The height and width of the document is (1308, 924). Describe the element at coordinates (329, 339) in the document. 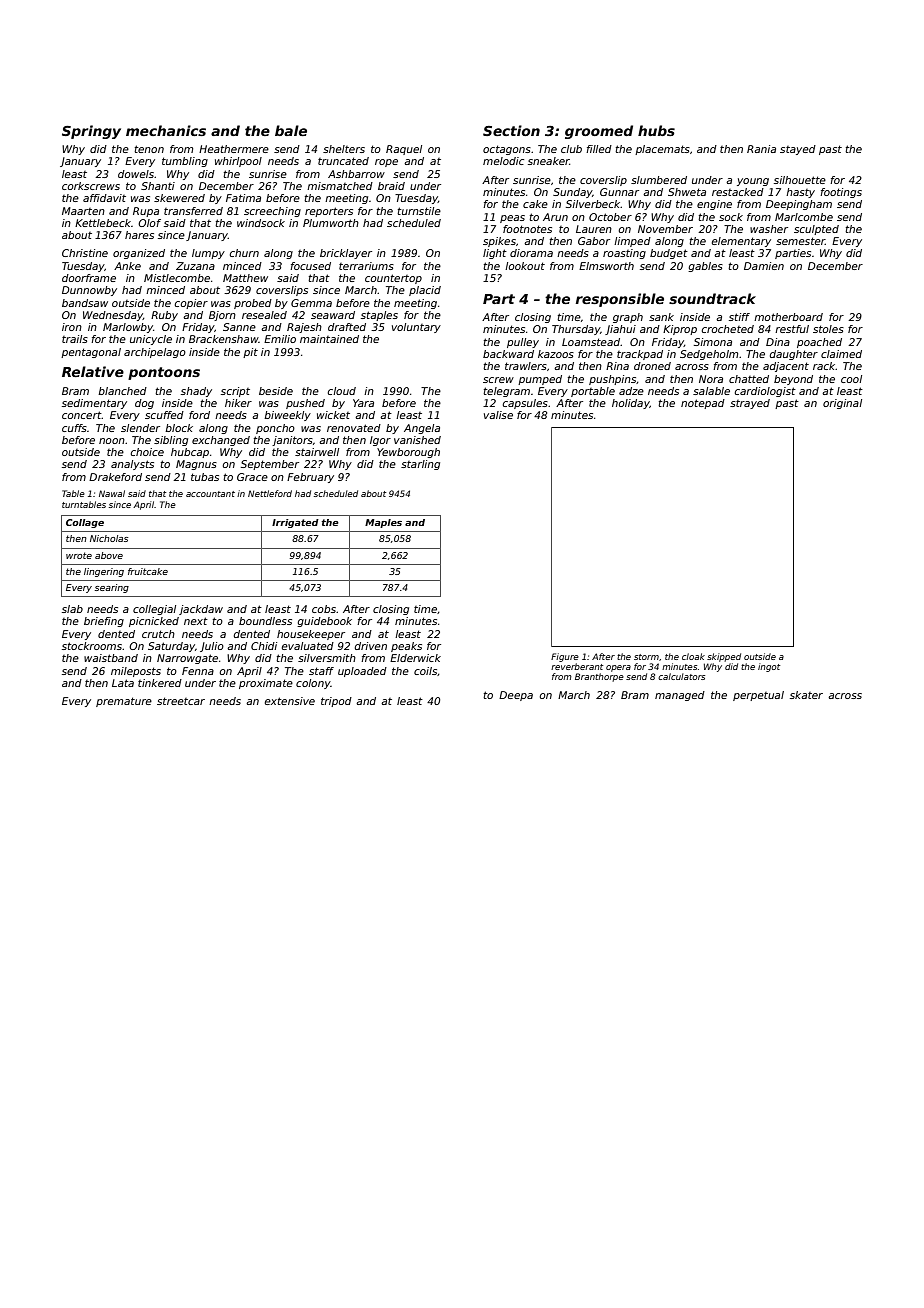

I see `maintained` at that location.
